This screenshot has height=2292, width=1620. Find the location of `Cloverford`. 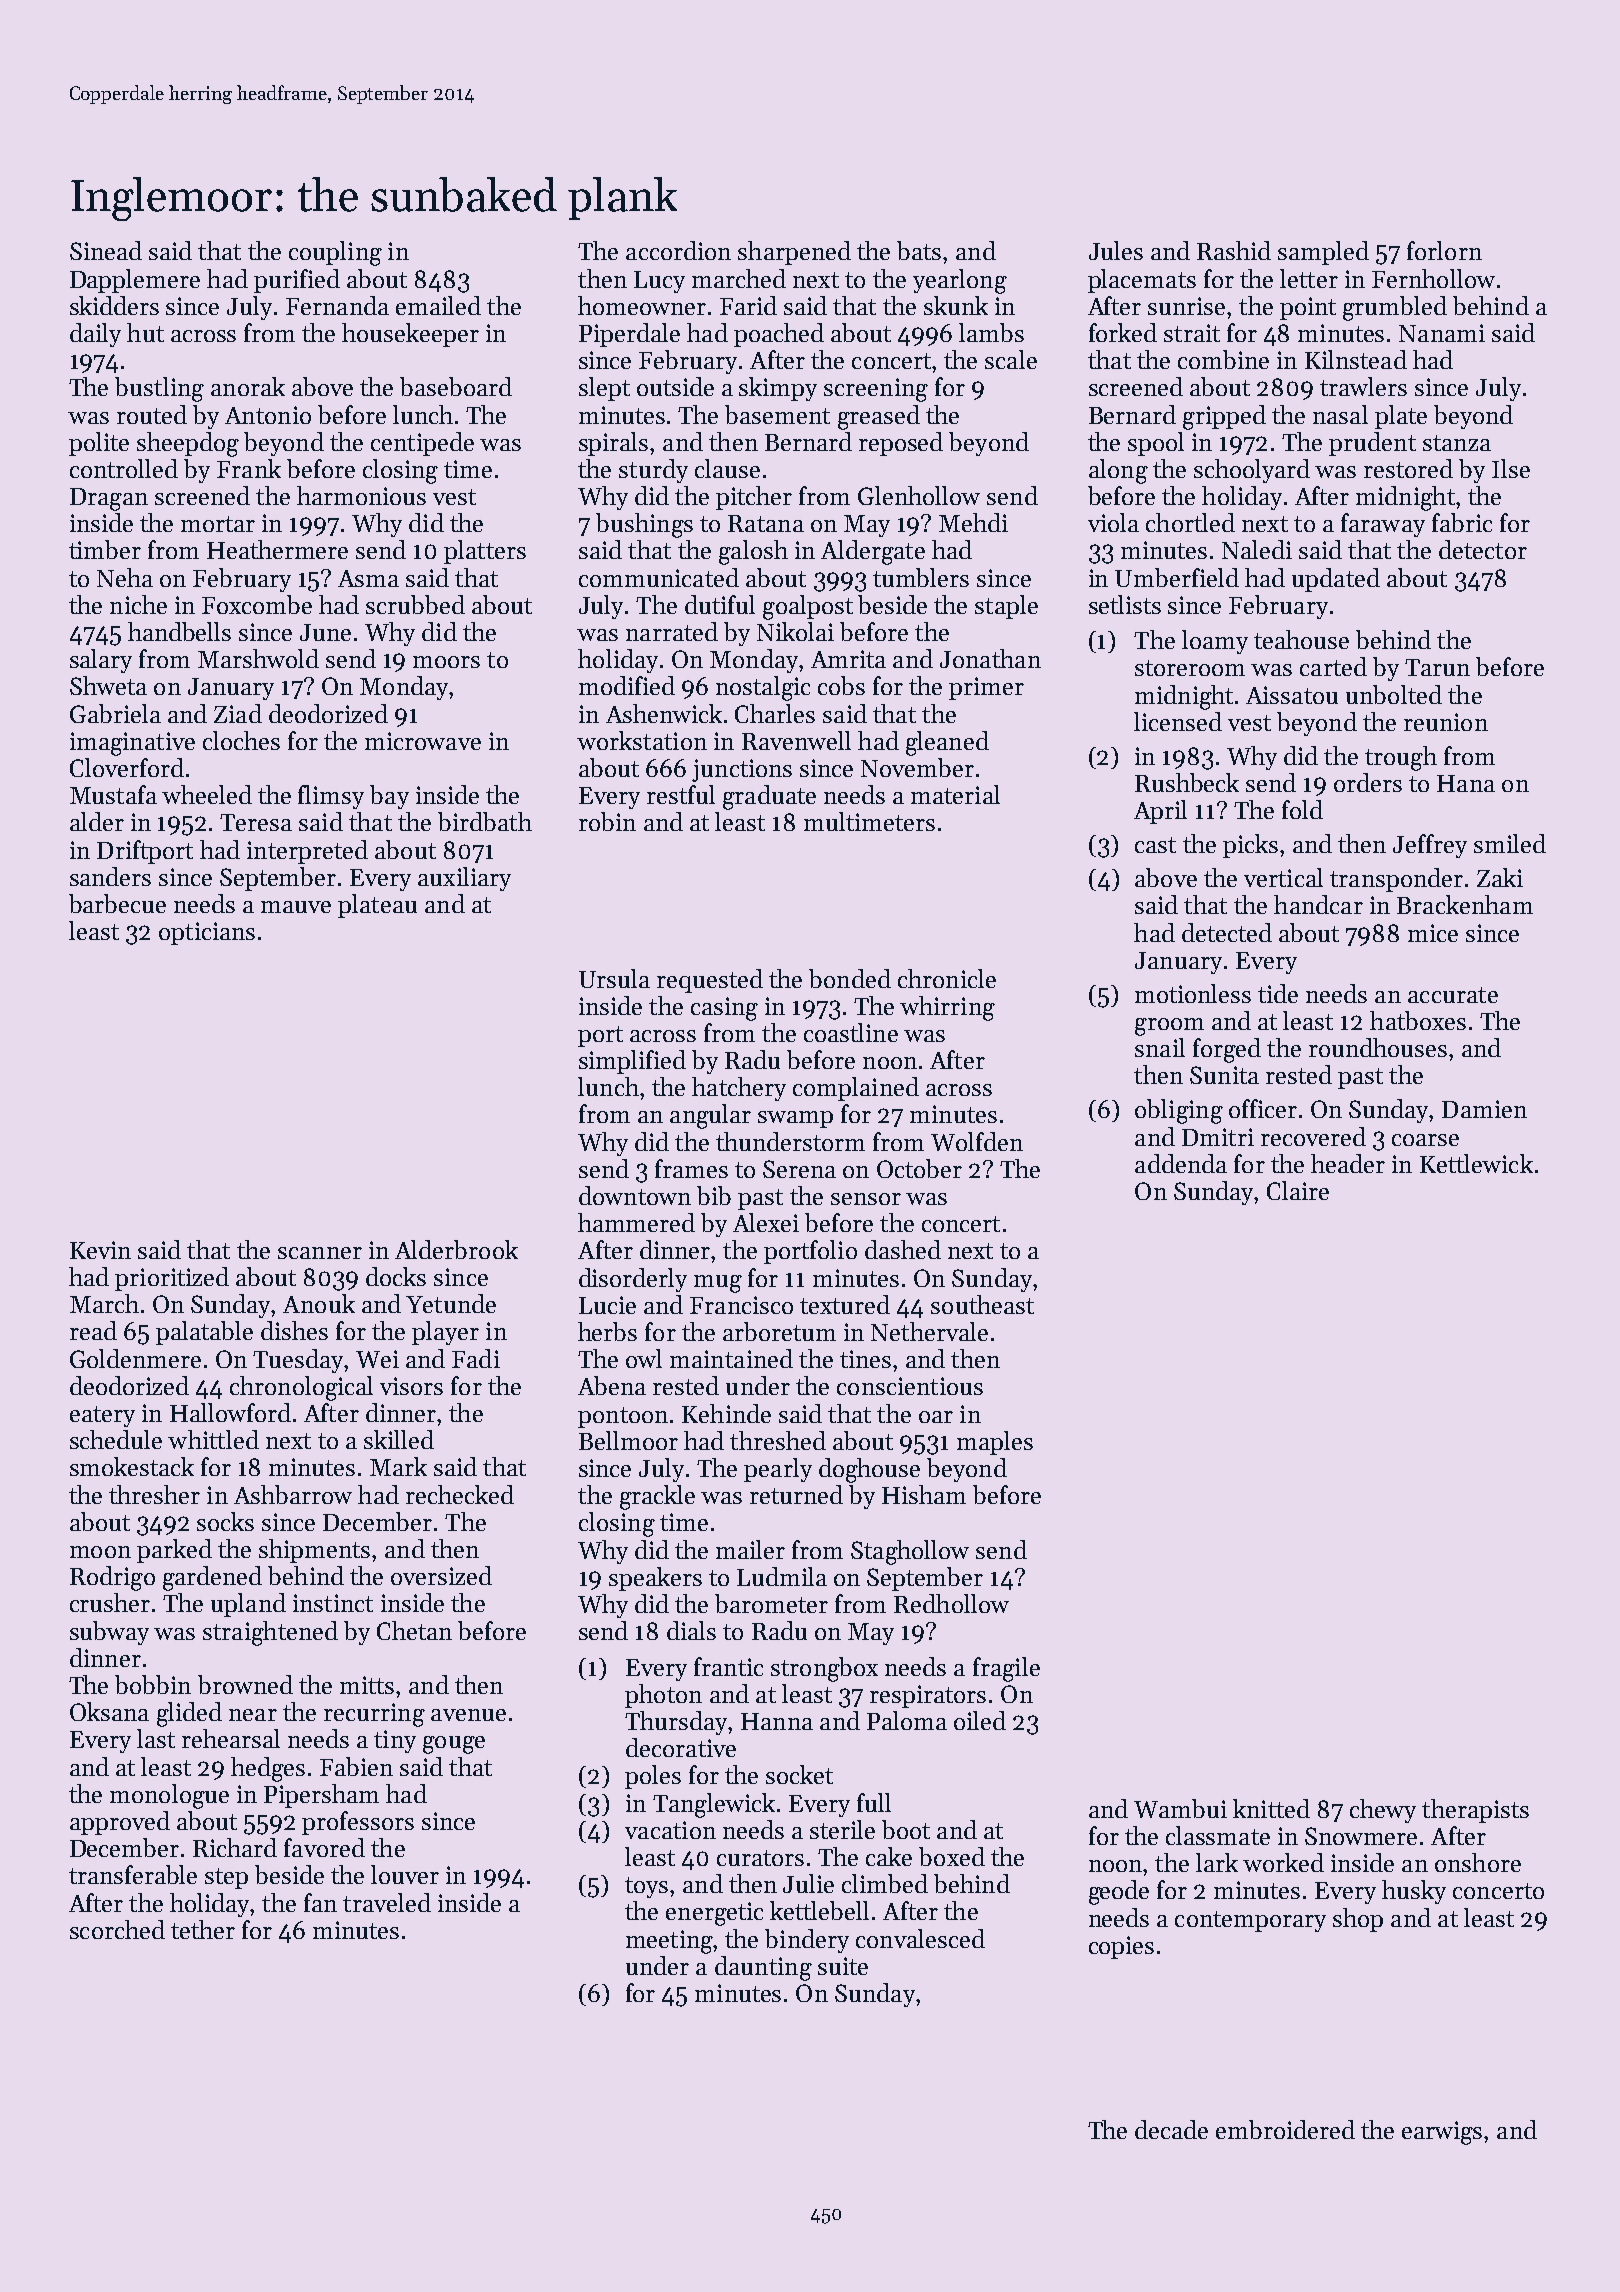

Cloverford is located at coordinates (127, 767).
